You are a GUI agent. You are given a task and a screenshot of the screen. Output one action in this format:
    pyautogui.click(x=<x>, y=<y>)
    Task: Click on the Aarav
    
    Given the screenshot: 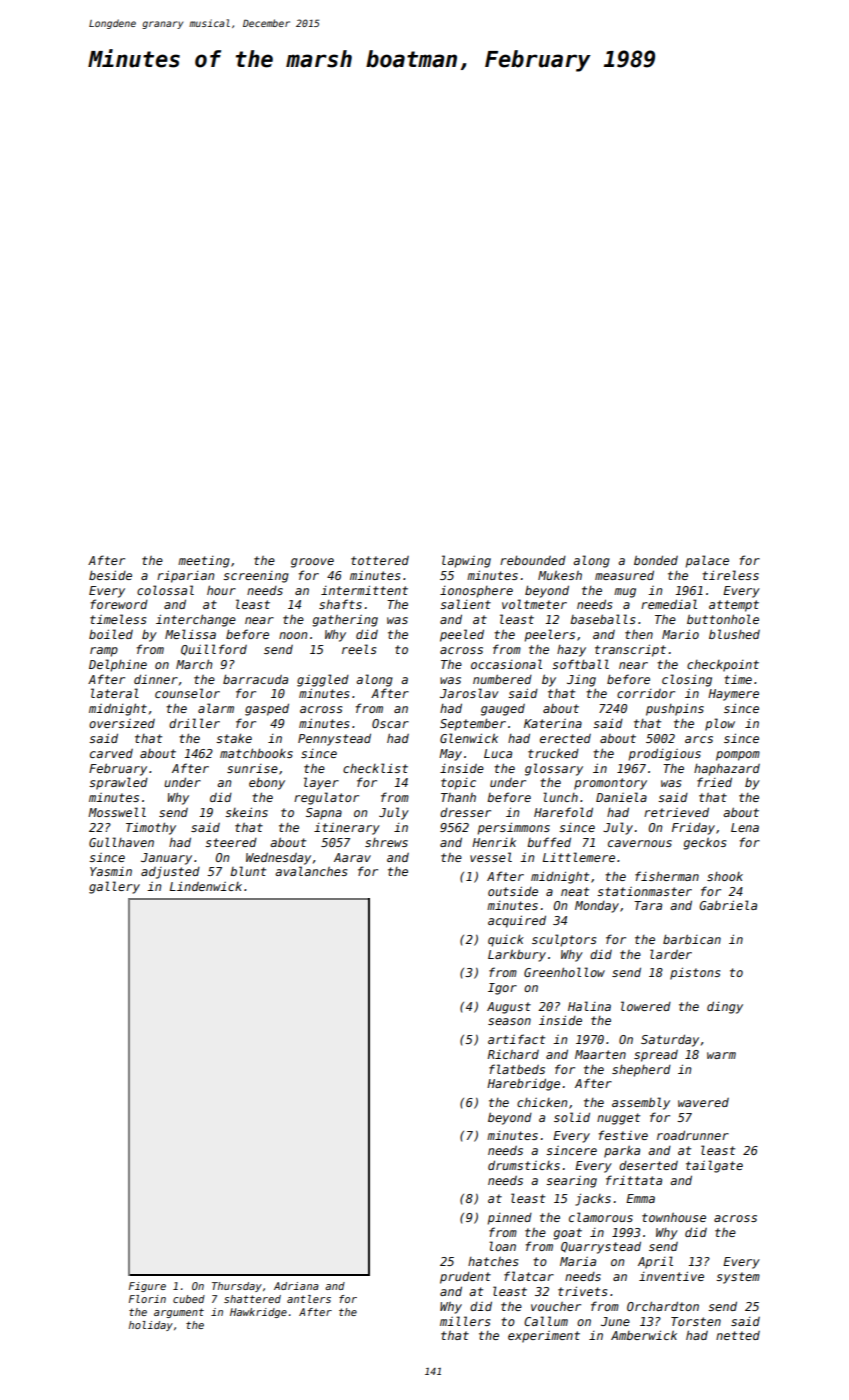 What is the action you would take?
    pyautogui.click(x=352, y=857)
